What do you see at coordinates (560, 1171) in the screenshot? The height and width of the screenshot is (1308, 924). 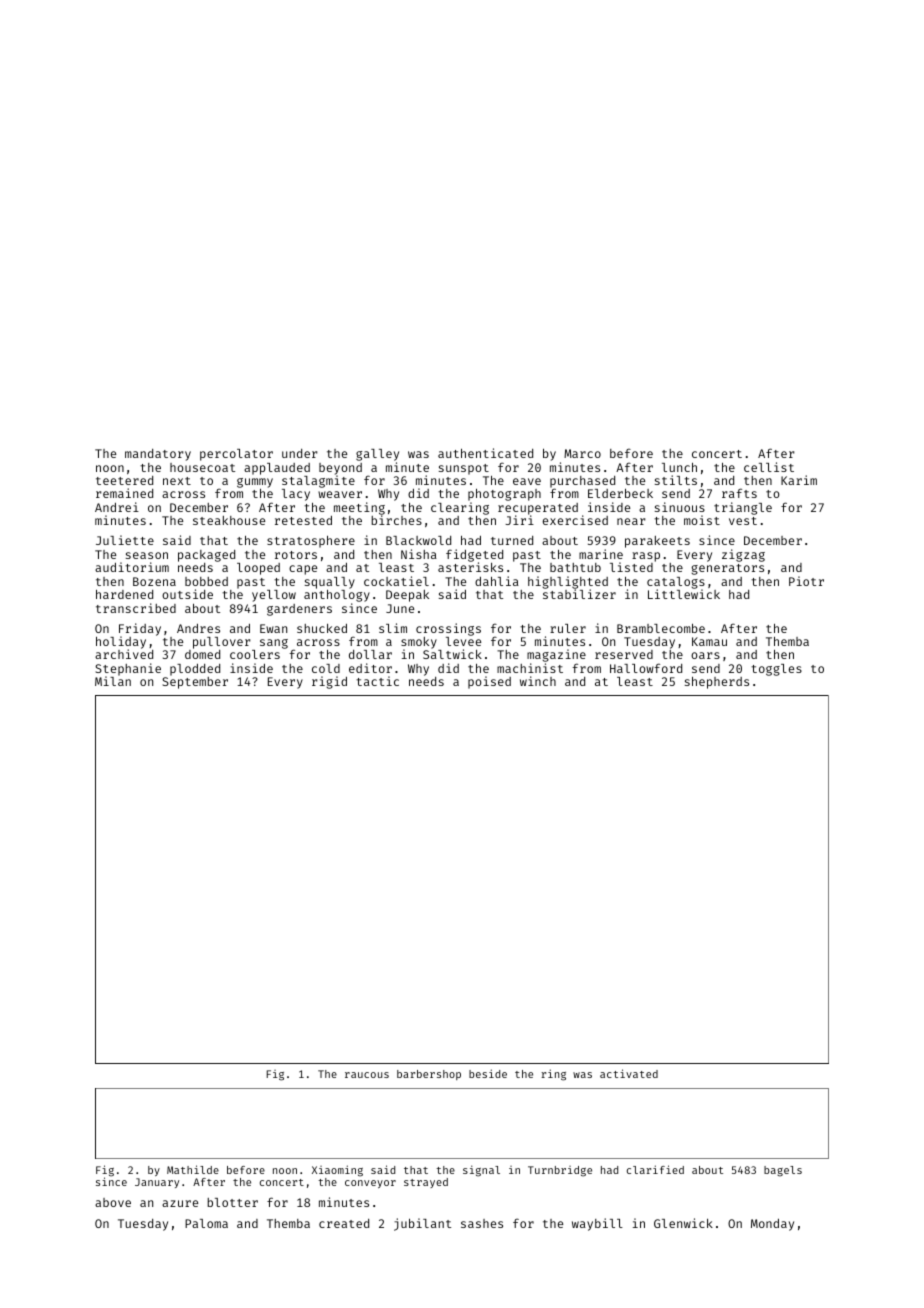 I see `Turnbridge` at bounding box center [560, 1171].
